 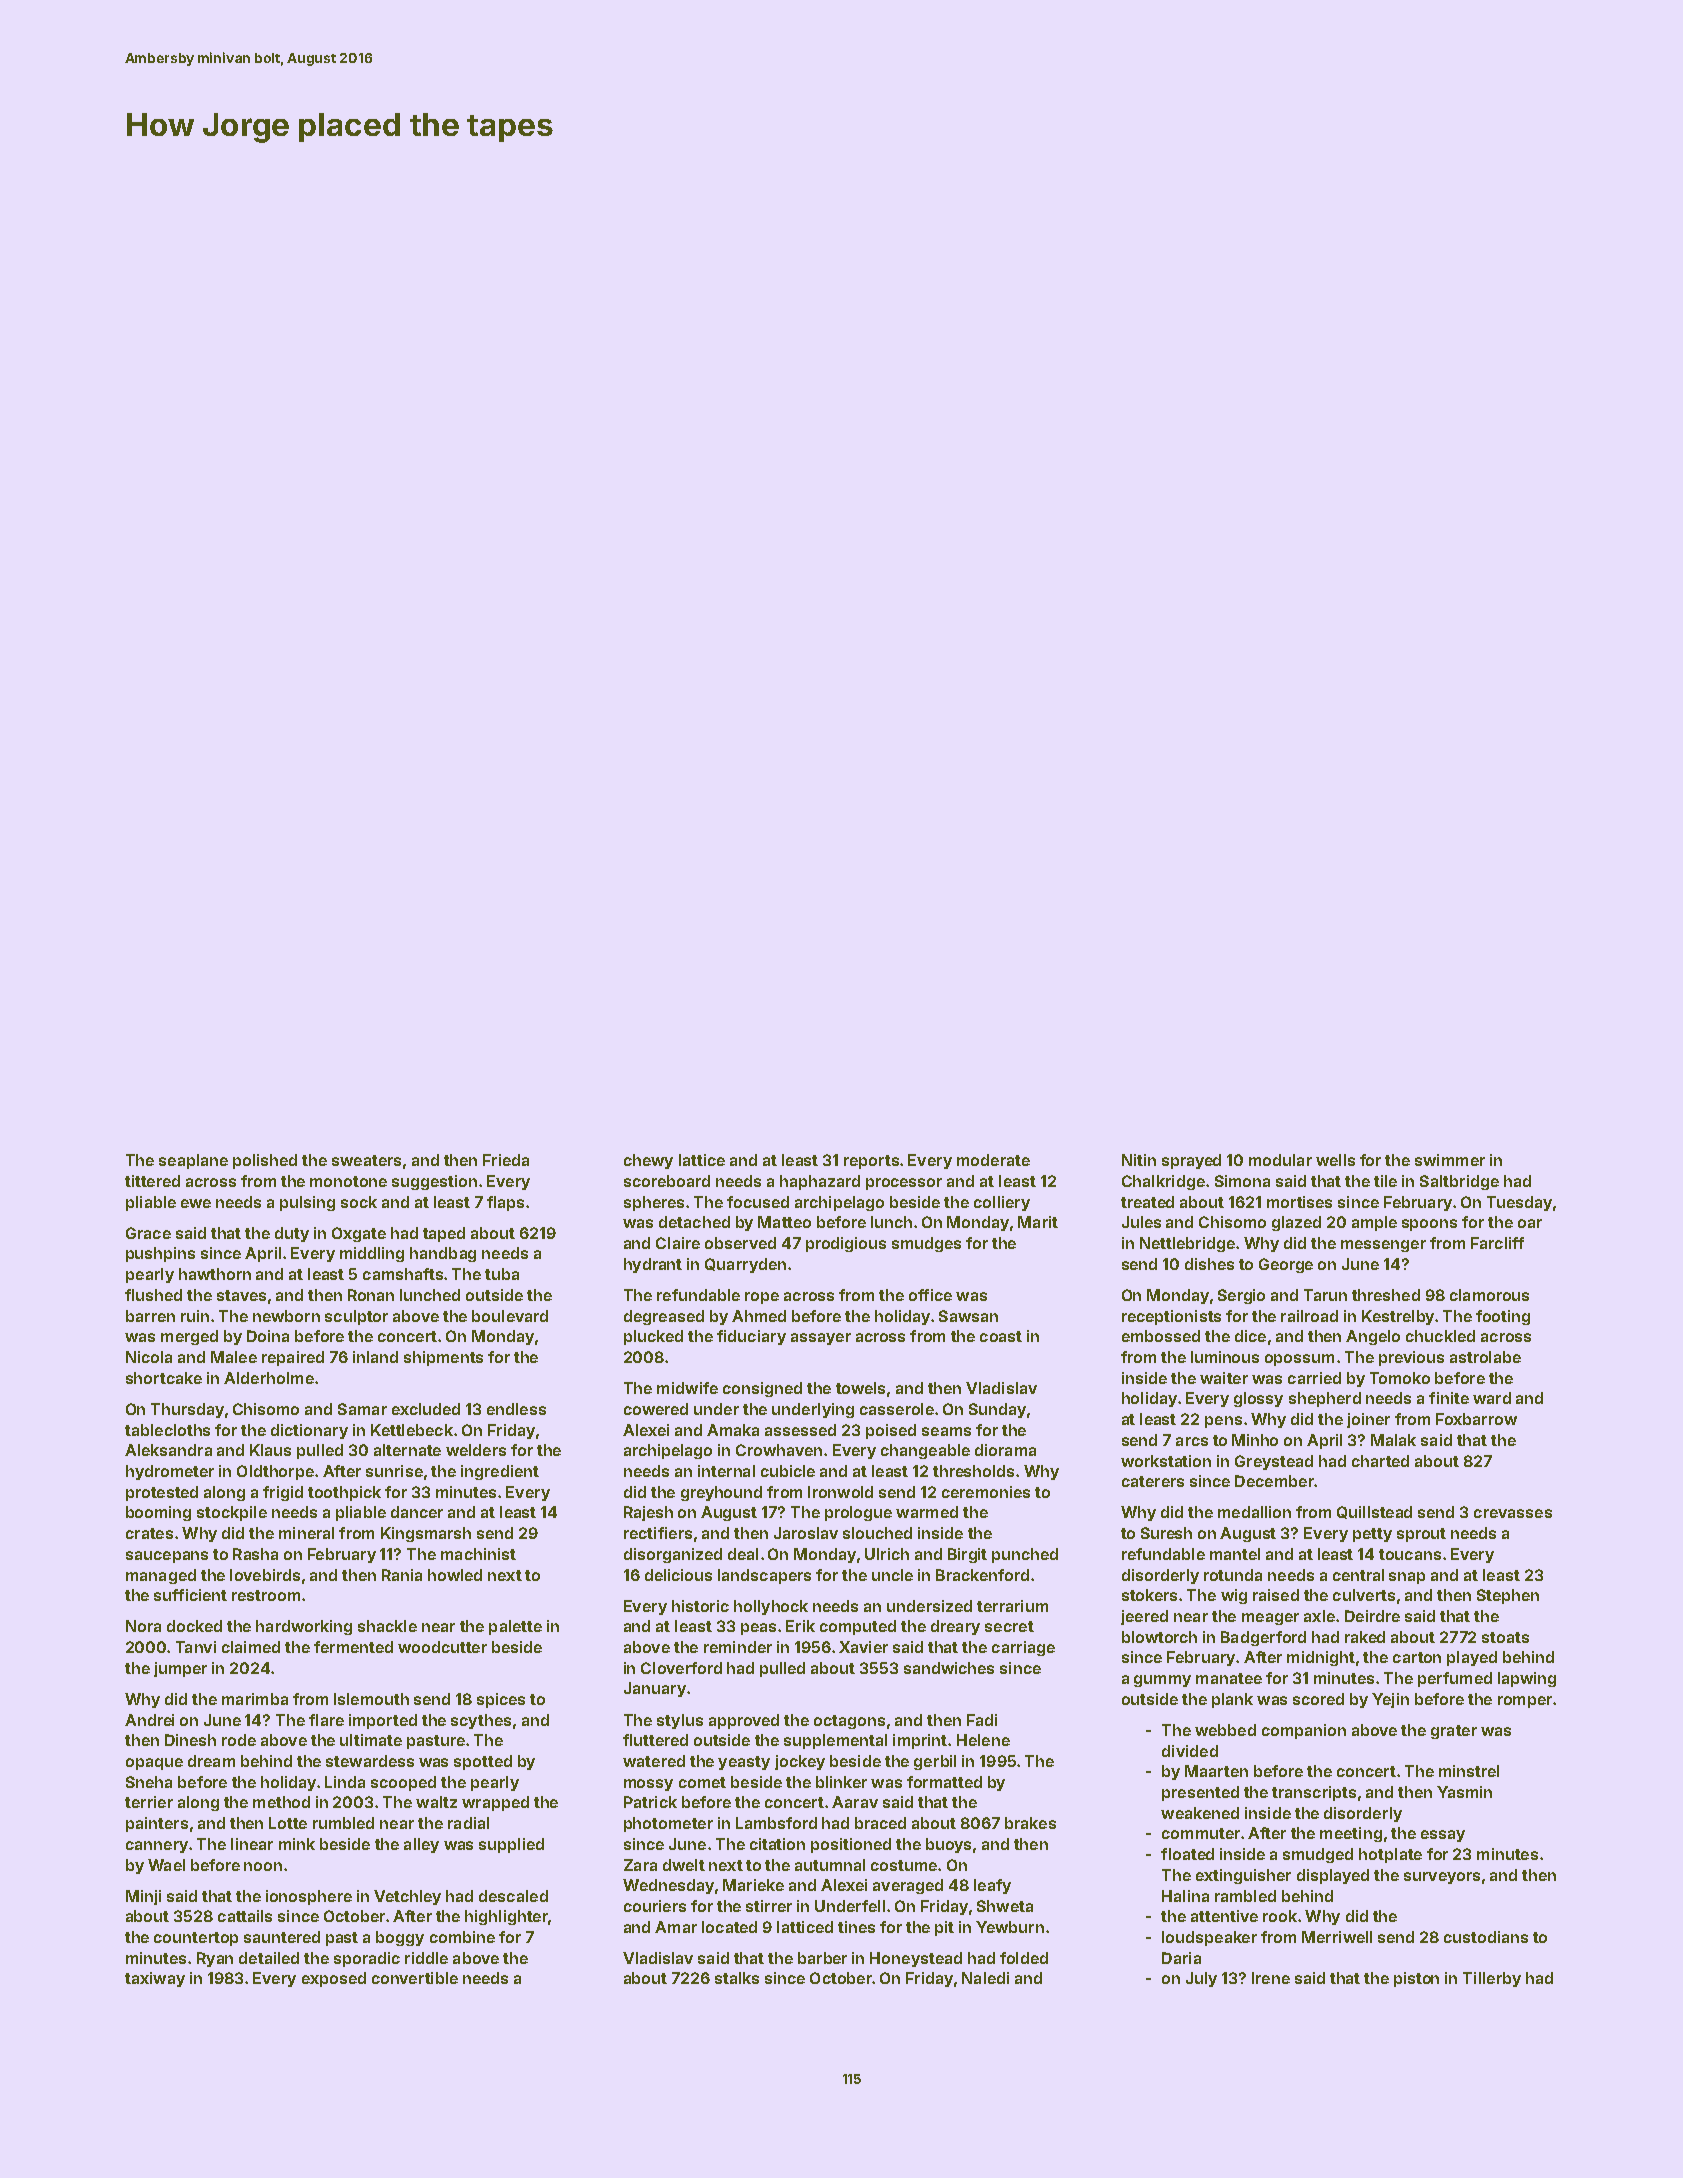 I want to click on cubicle, so click(x=788, y=1471).
